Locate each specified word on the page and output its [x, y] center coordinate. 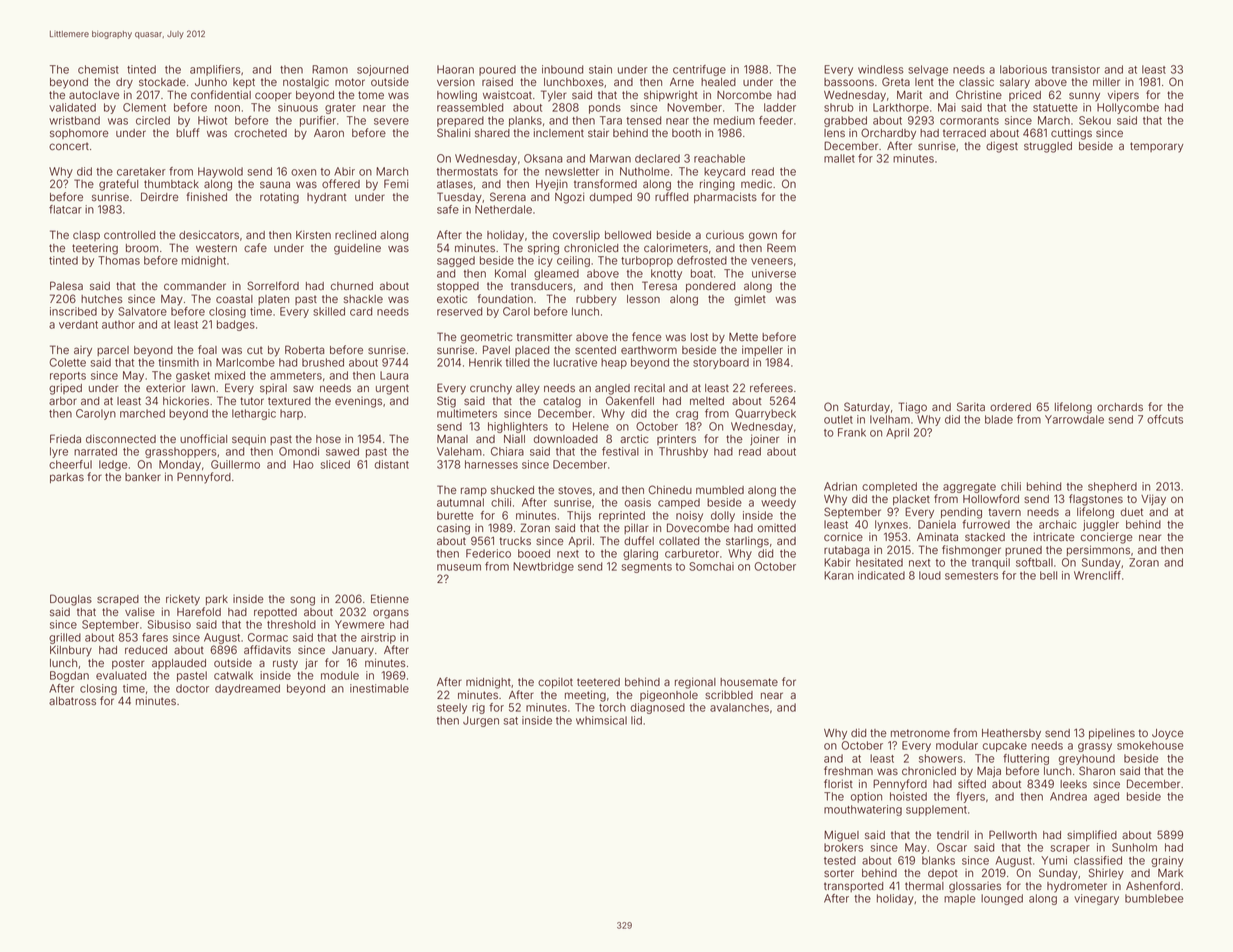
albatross [72, 701]
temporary [1156, 147]
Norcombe [744, 95]
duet [1132, 512]
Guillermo [235, 464]
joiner [764, 440]
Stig [446, 402]
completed [889, 487]
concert [69, 146]
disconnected [121, 438]
